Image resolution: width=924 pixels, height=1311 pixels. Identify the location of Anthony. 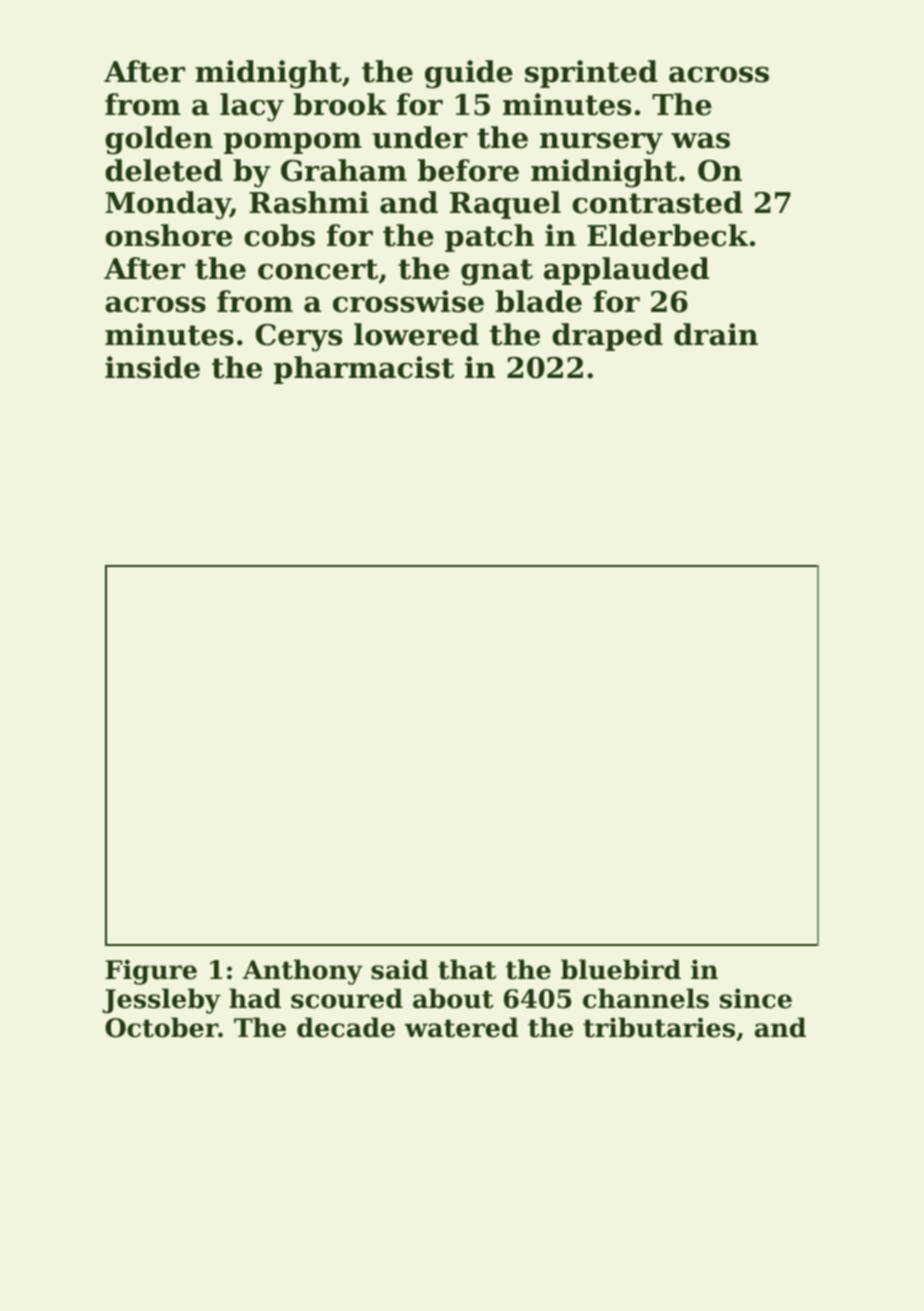
(303, 972).
